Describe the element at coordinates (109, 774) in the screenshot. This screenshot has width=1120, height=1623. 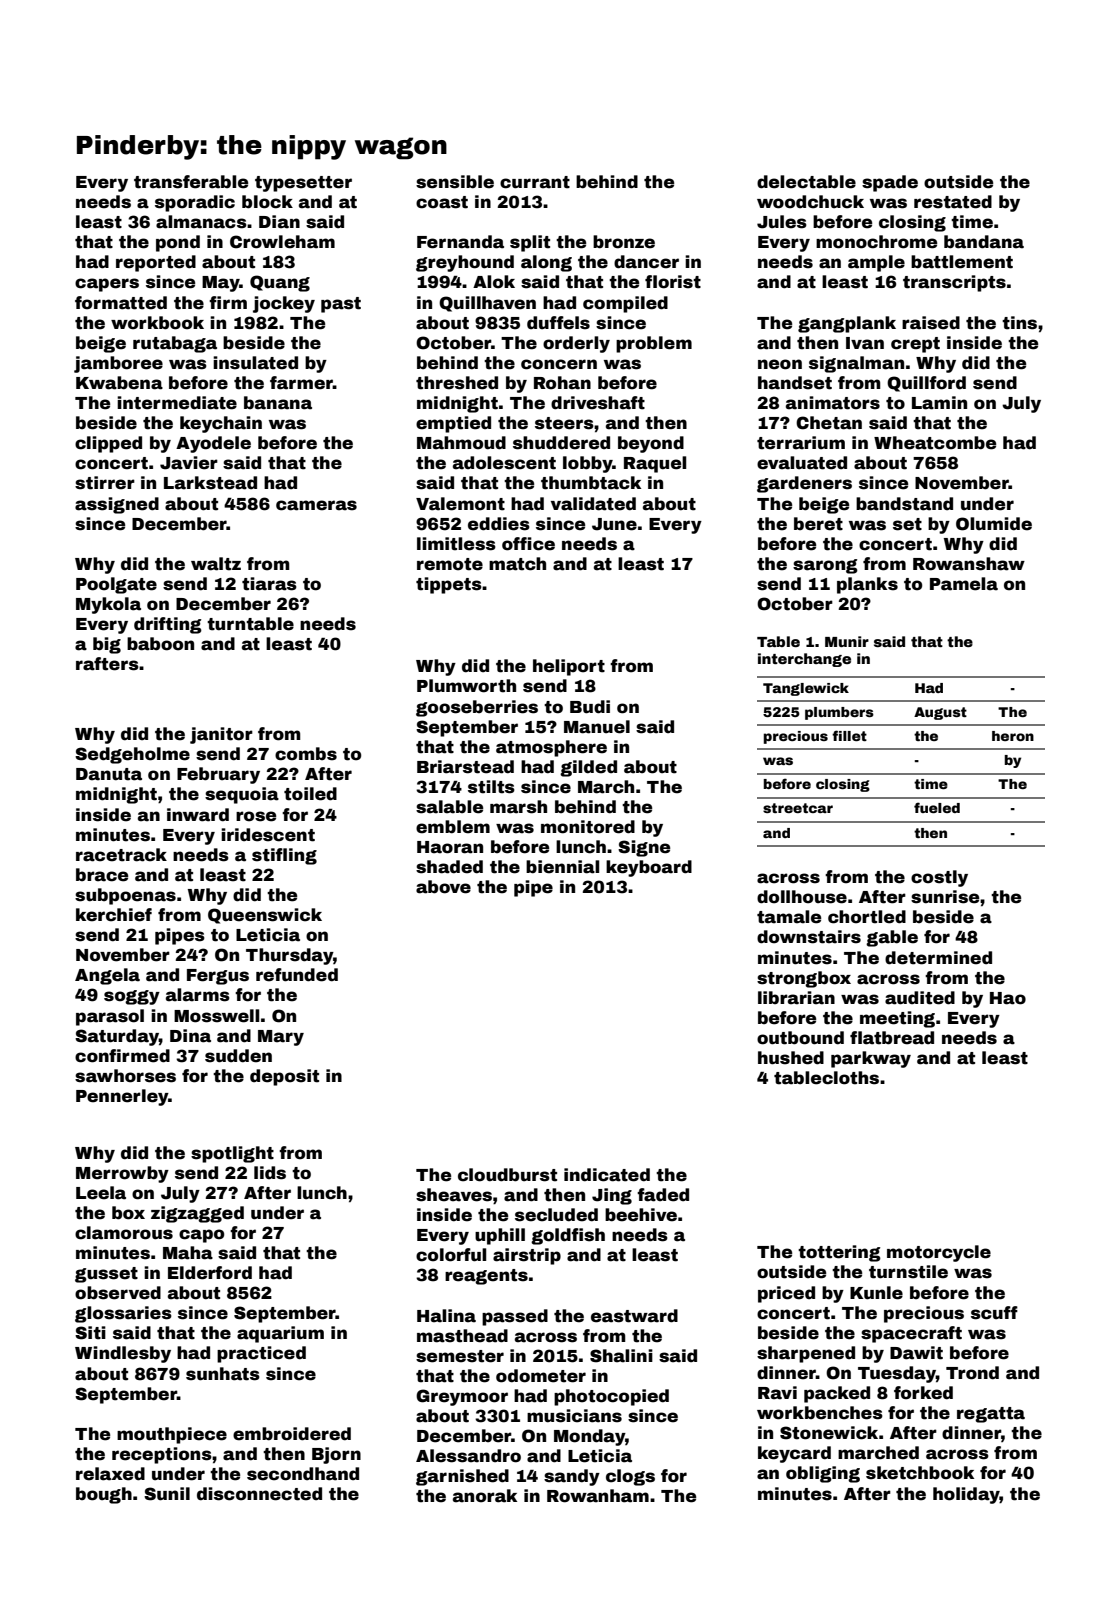
I see `Danuta` at that location.
